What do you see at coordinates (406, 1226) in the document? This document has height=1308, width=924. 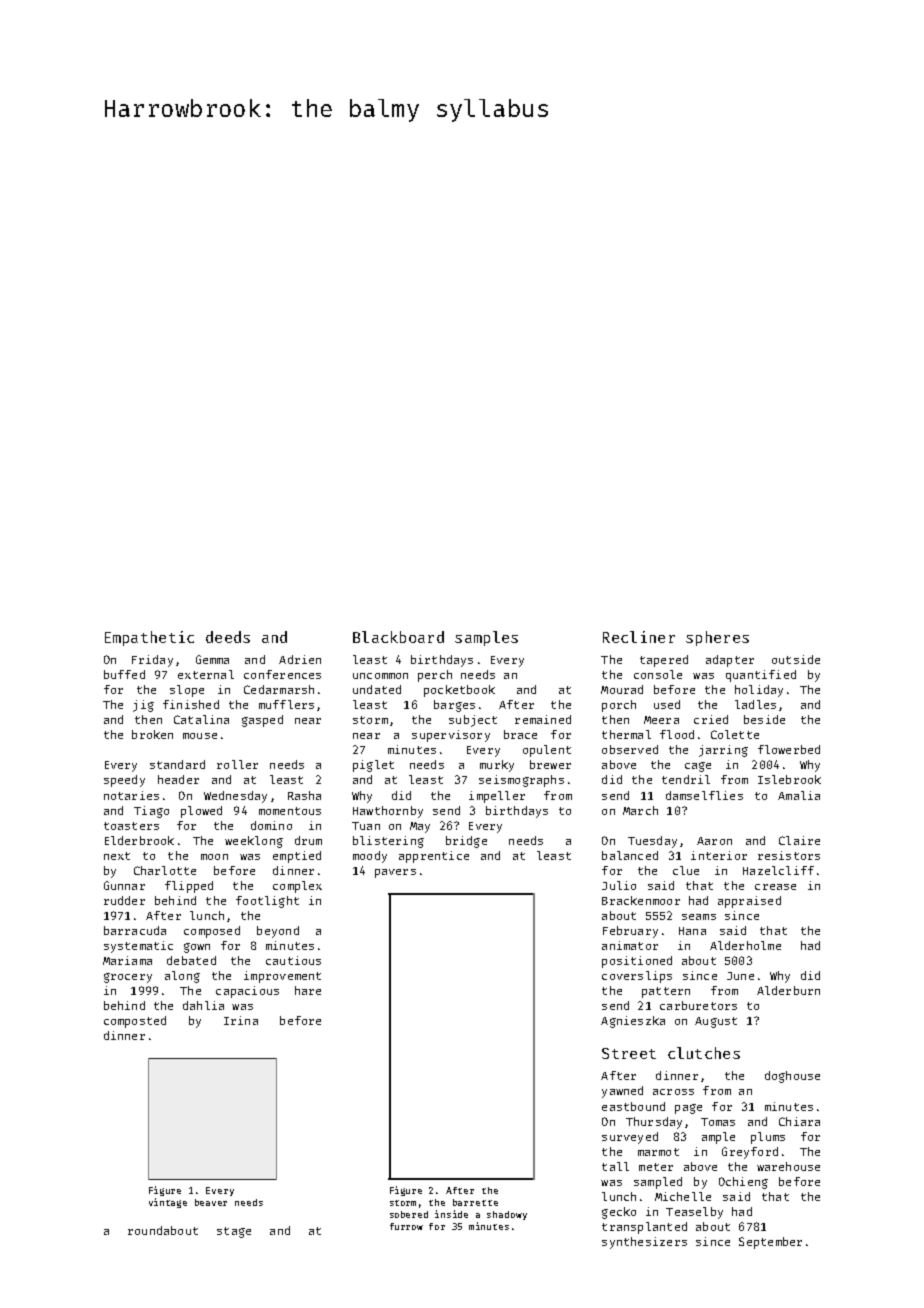 I see `furrow` at bounding box center [406, 1226].
